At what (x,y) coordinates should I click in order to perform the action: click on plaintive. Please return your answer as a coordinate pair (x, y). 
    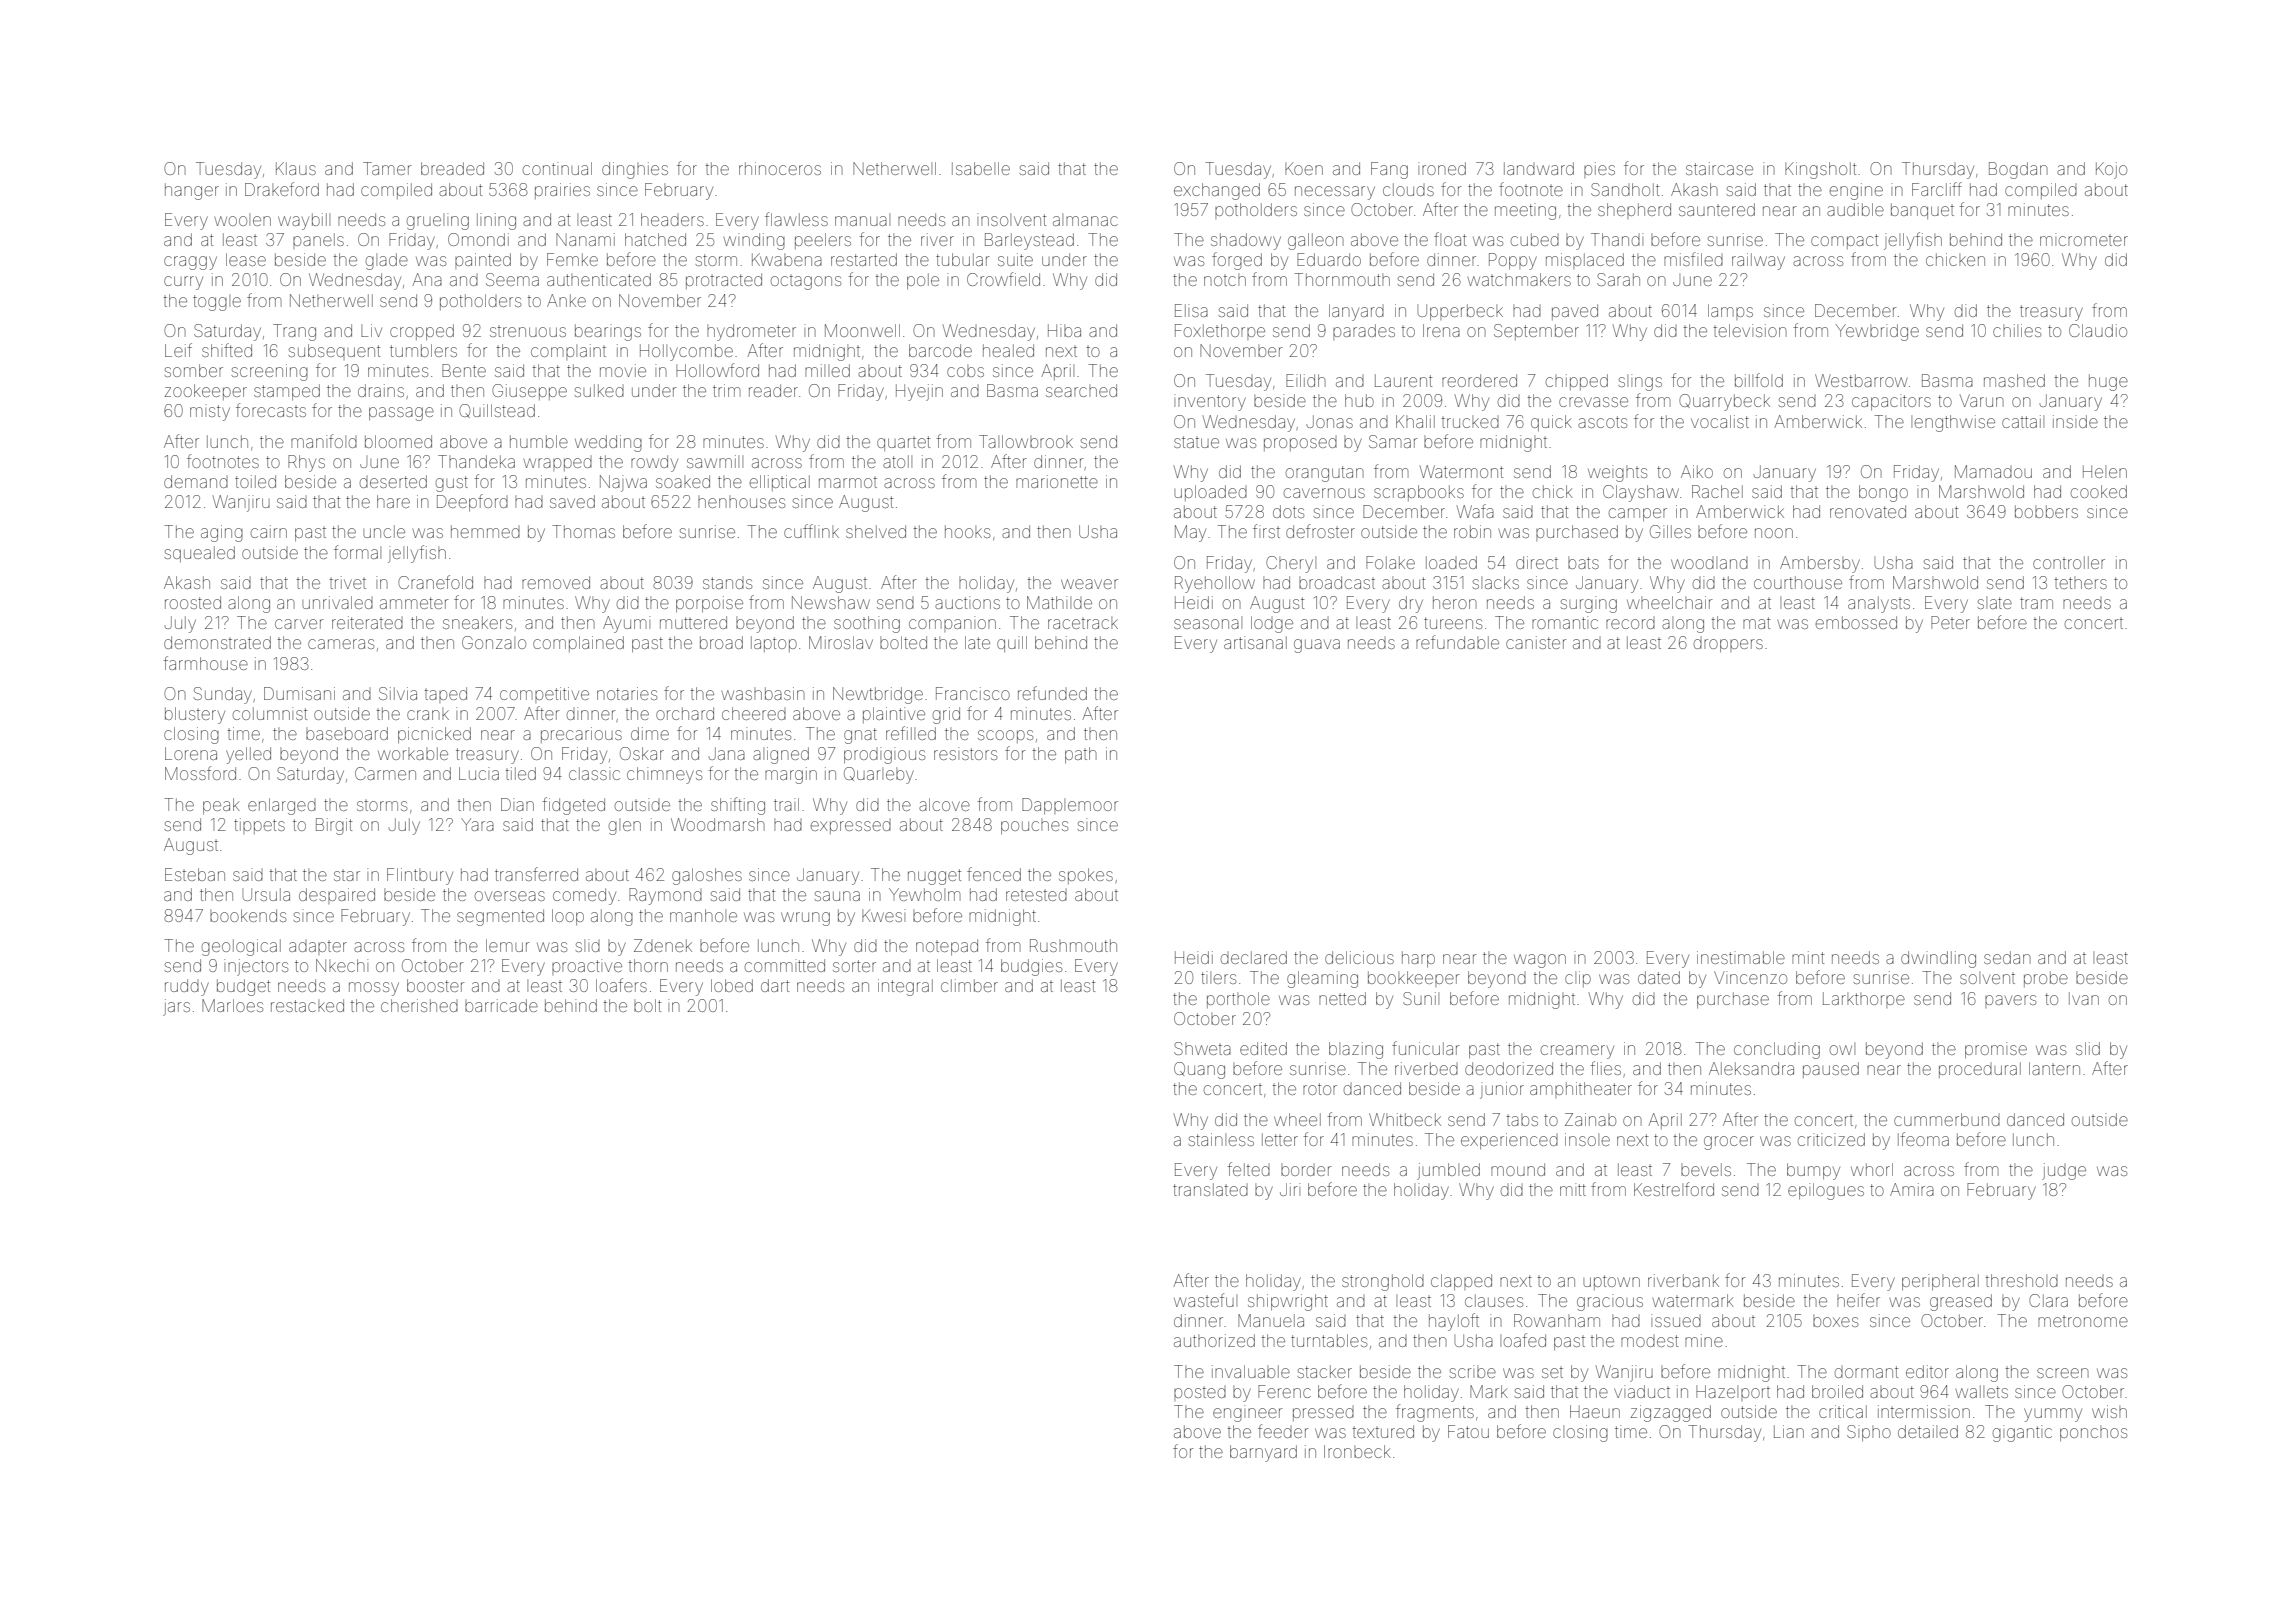
    Looking at the image, I should click on (894, 715).
